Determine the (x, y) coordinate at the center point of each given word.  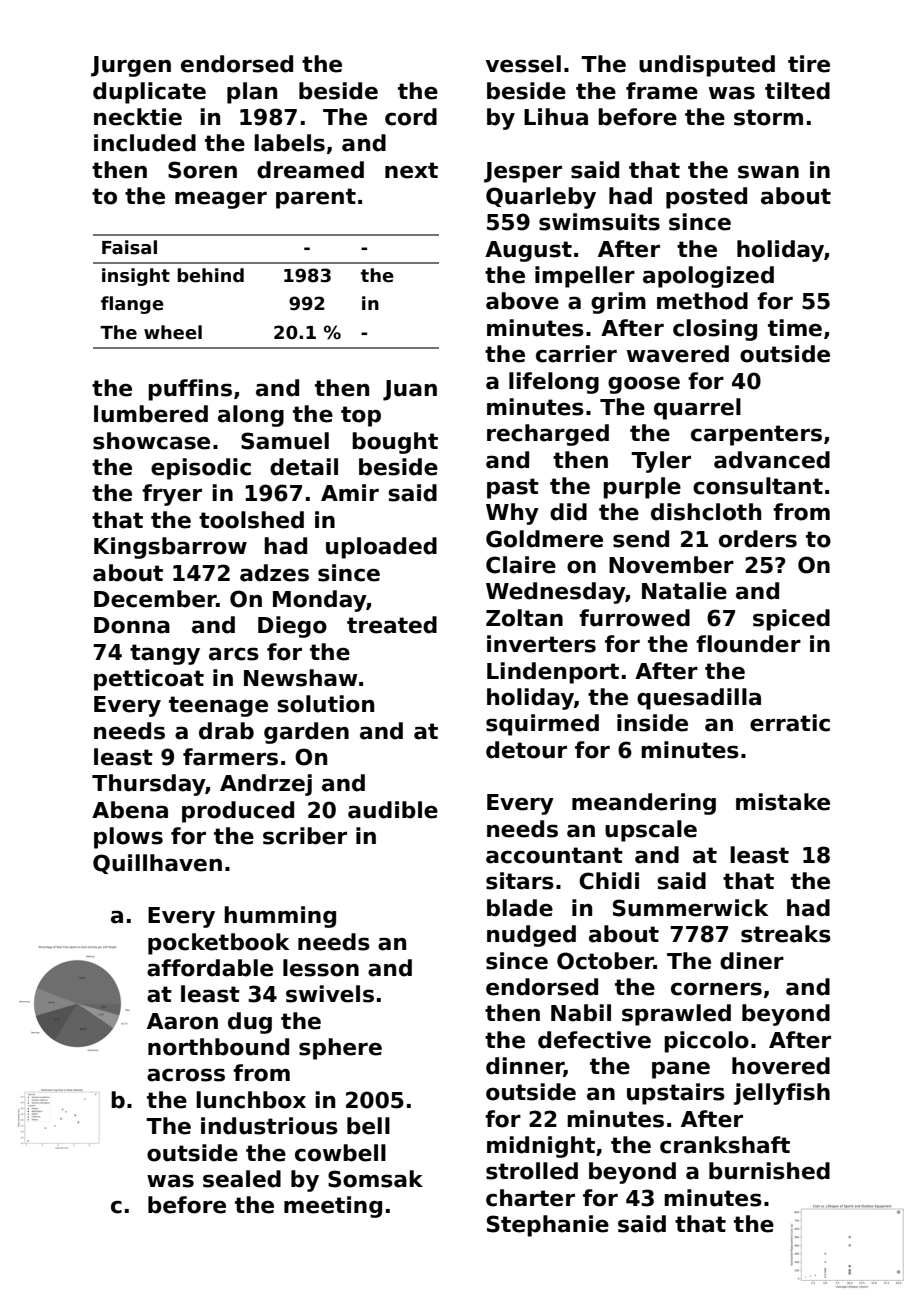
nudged (531, 936)
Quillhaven (157, 864)
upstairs (676, 1094)
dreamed (310, 170)
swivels (330, 994)
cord (411, 117)
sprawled (676, 1015)
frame (662, 91)
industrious (269, 1126)
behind (210, 275)
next (411, 170)
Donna (132, 625)
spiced (791, 620)
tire (809, 64)
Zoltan (524, 618)
